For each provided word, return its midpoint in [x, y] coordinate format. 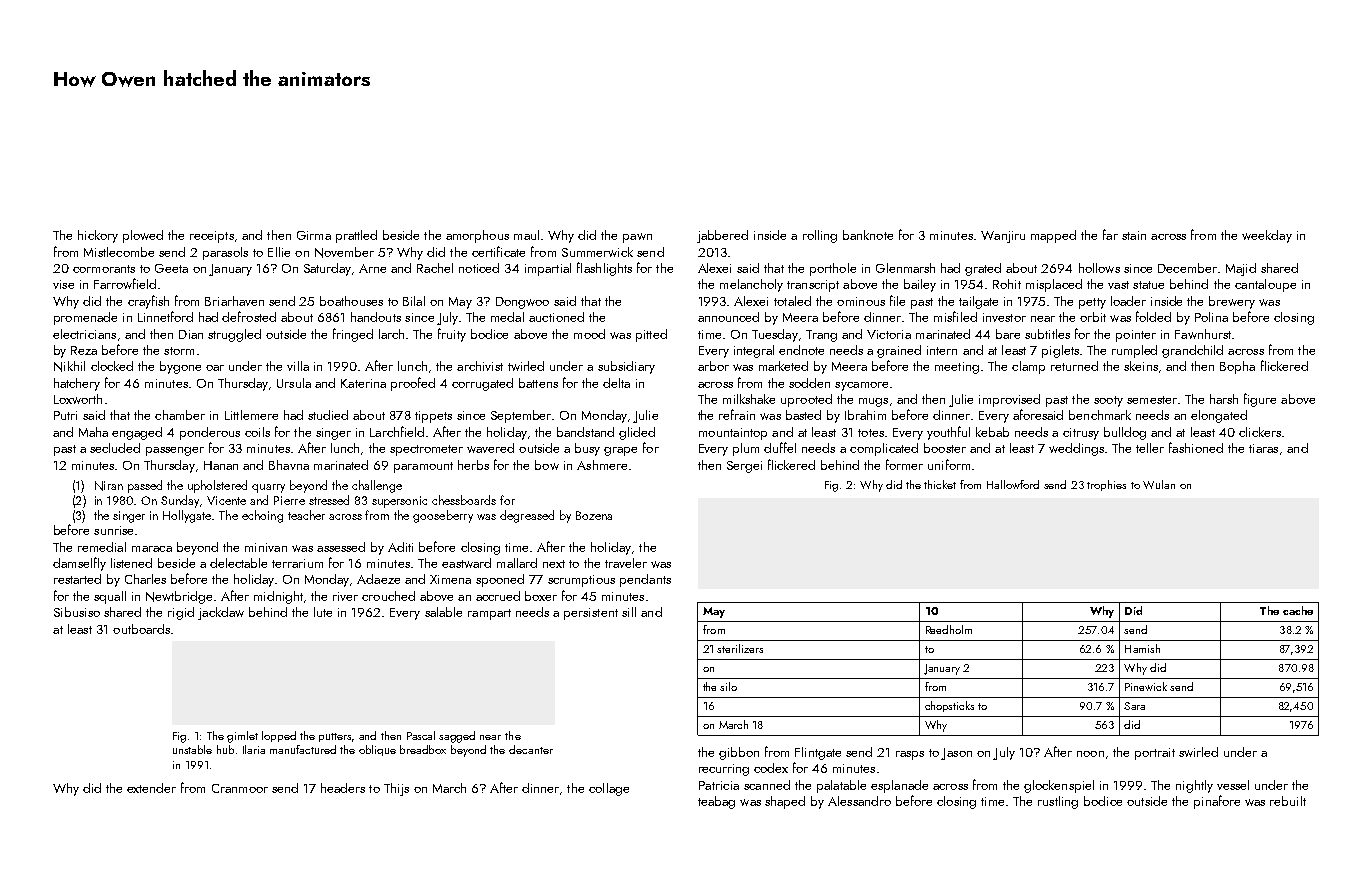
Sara [1134, 706]
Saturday [327, 269]
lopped [279, 736]
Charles [145, 579]
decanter [531, 749]
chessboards [464, 500]
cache [1298, 610]
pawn [637, 238]
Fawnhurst [1203, 334]
